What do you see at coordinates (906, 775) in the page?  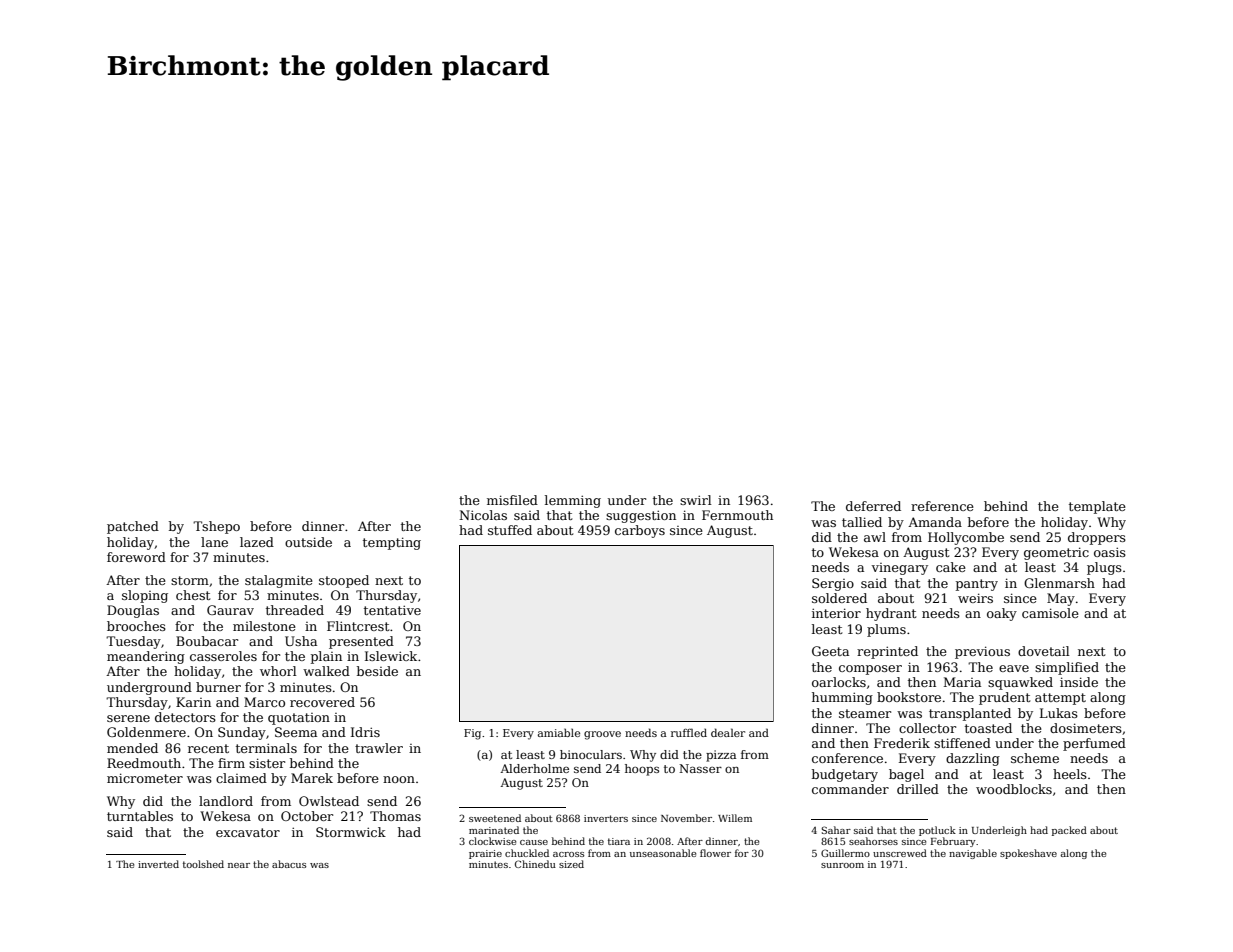 I see `bagel` at bounding box center [906, 775].
